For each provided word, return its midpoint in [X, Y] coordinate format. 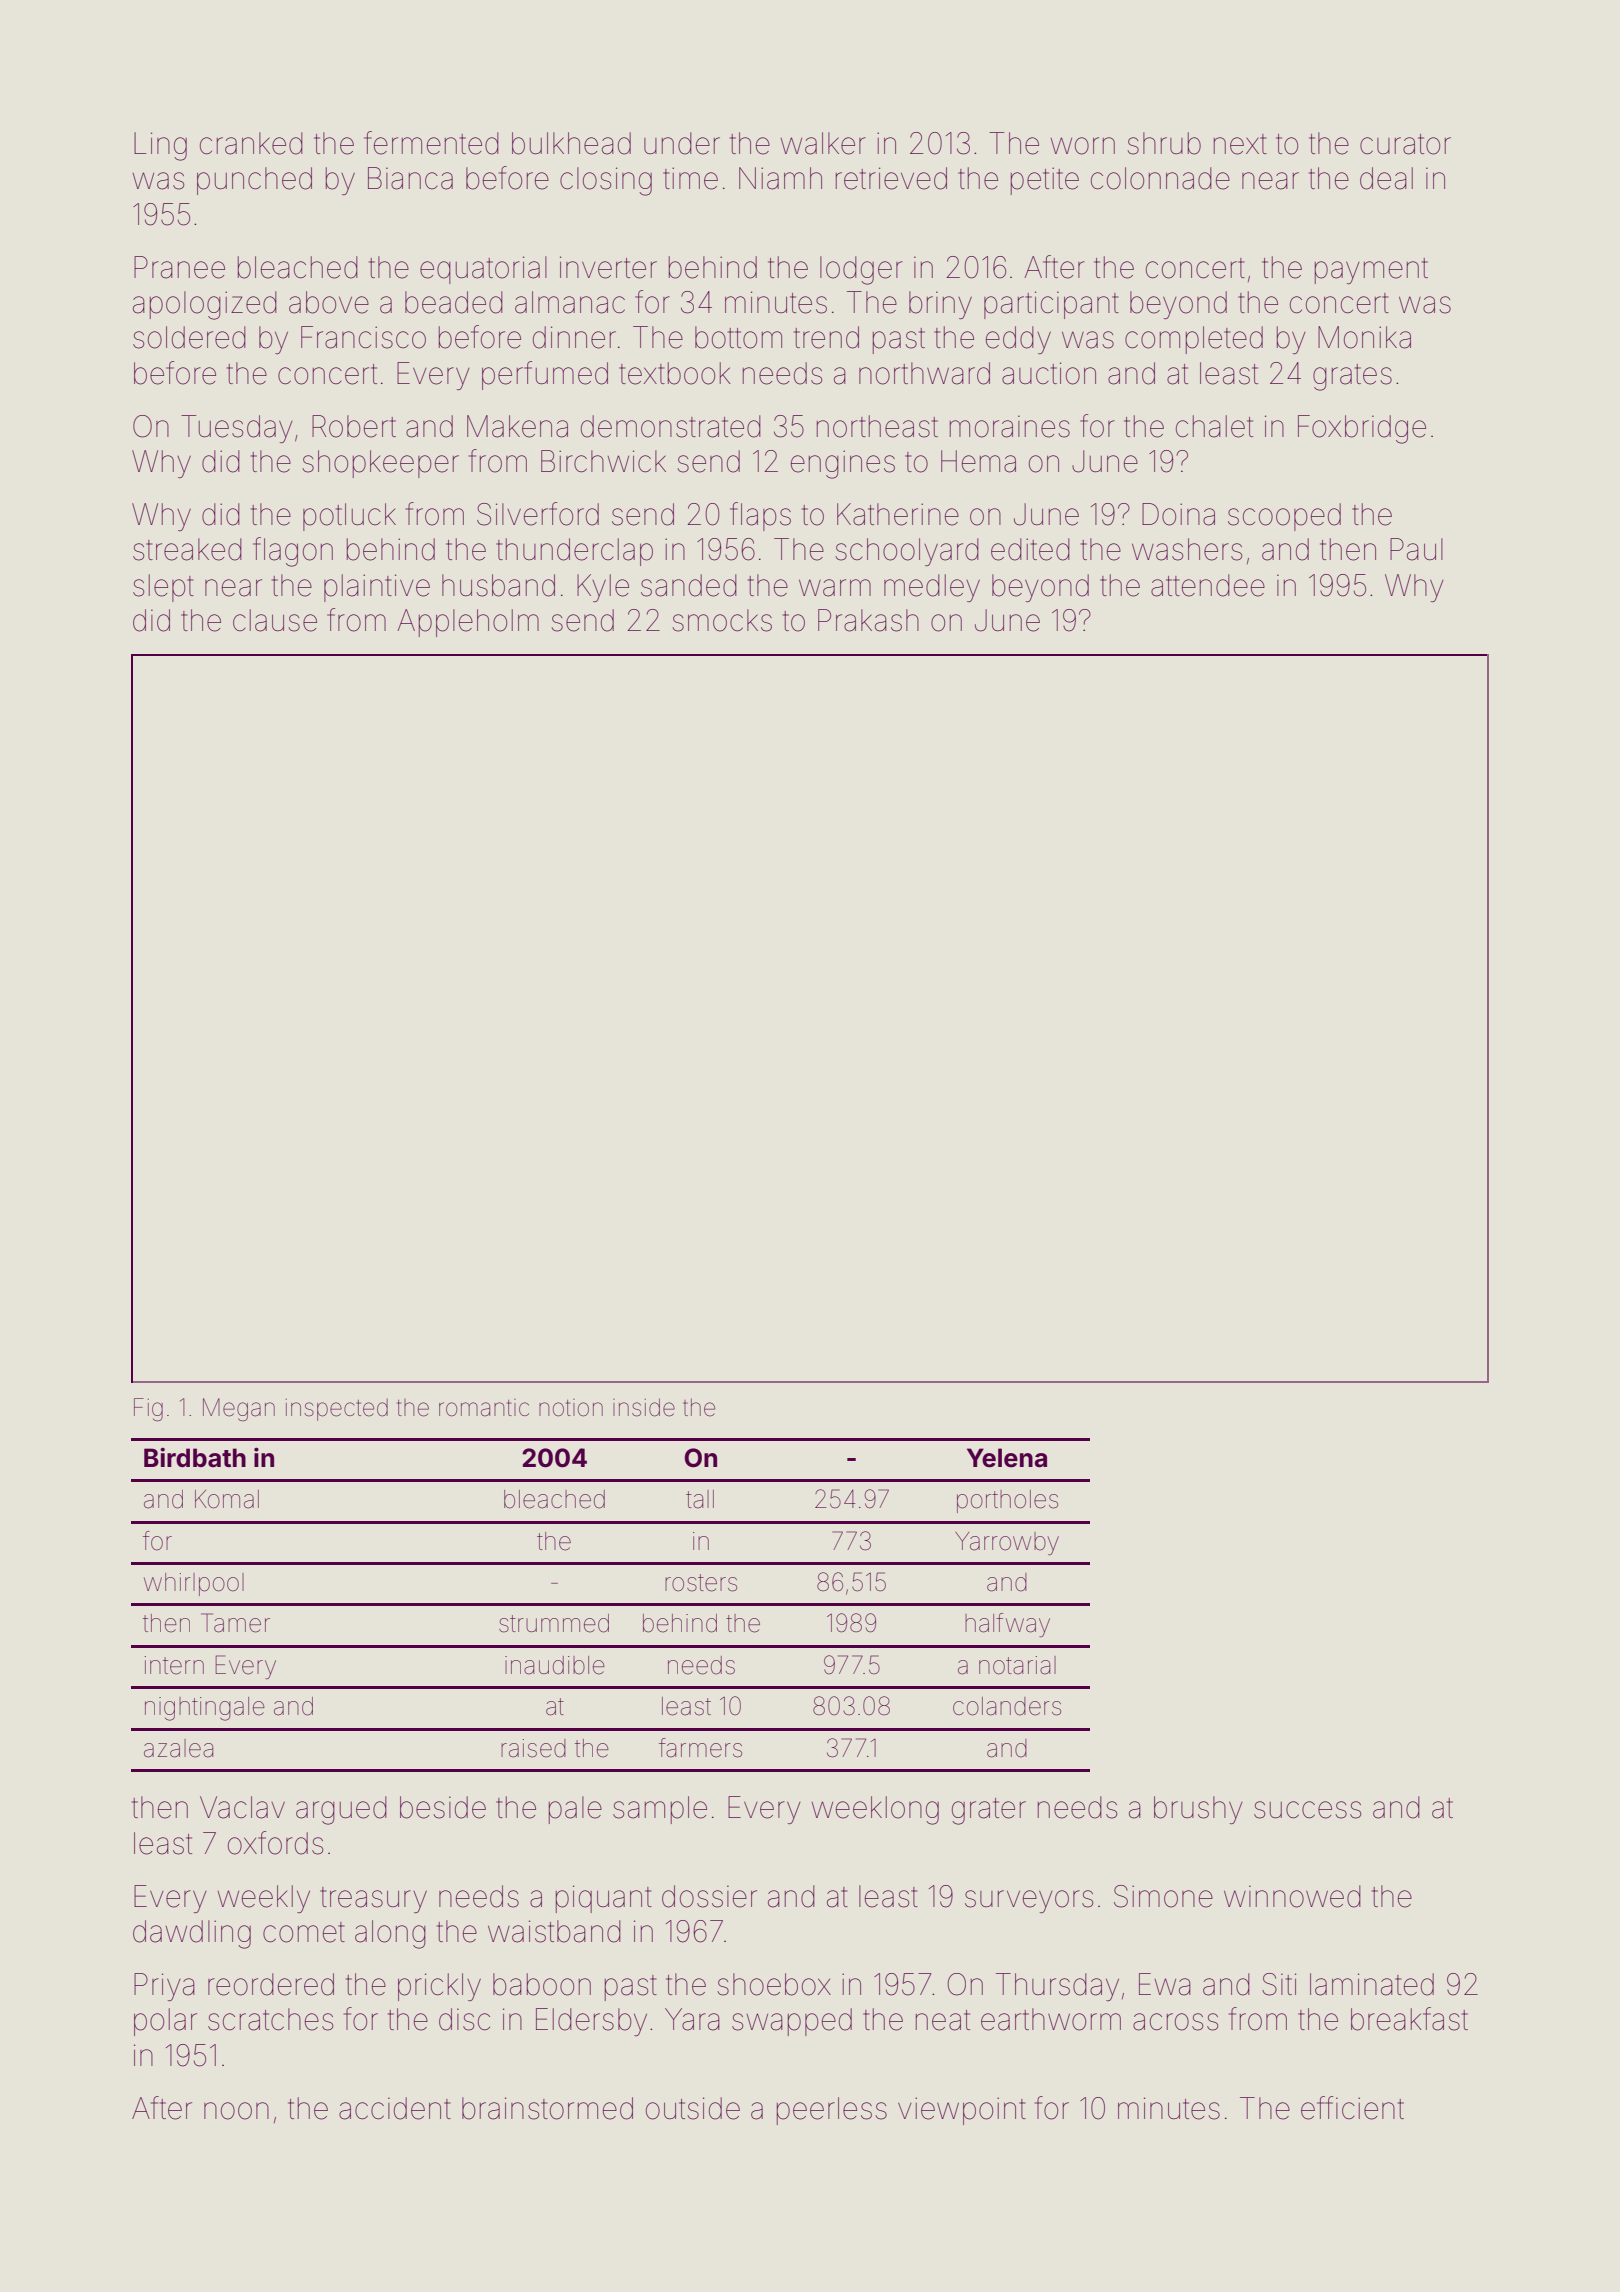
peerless [832, 2111]
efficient [1352, 2108]
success [1307, 1810]
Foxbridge [1362, 429]
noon [236, 2111]
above [329, 302]
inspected [337, 1409]
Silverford [538, 514]
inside [644, 1407]
